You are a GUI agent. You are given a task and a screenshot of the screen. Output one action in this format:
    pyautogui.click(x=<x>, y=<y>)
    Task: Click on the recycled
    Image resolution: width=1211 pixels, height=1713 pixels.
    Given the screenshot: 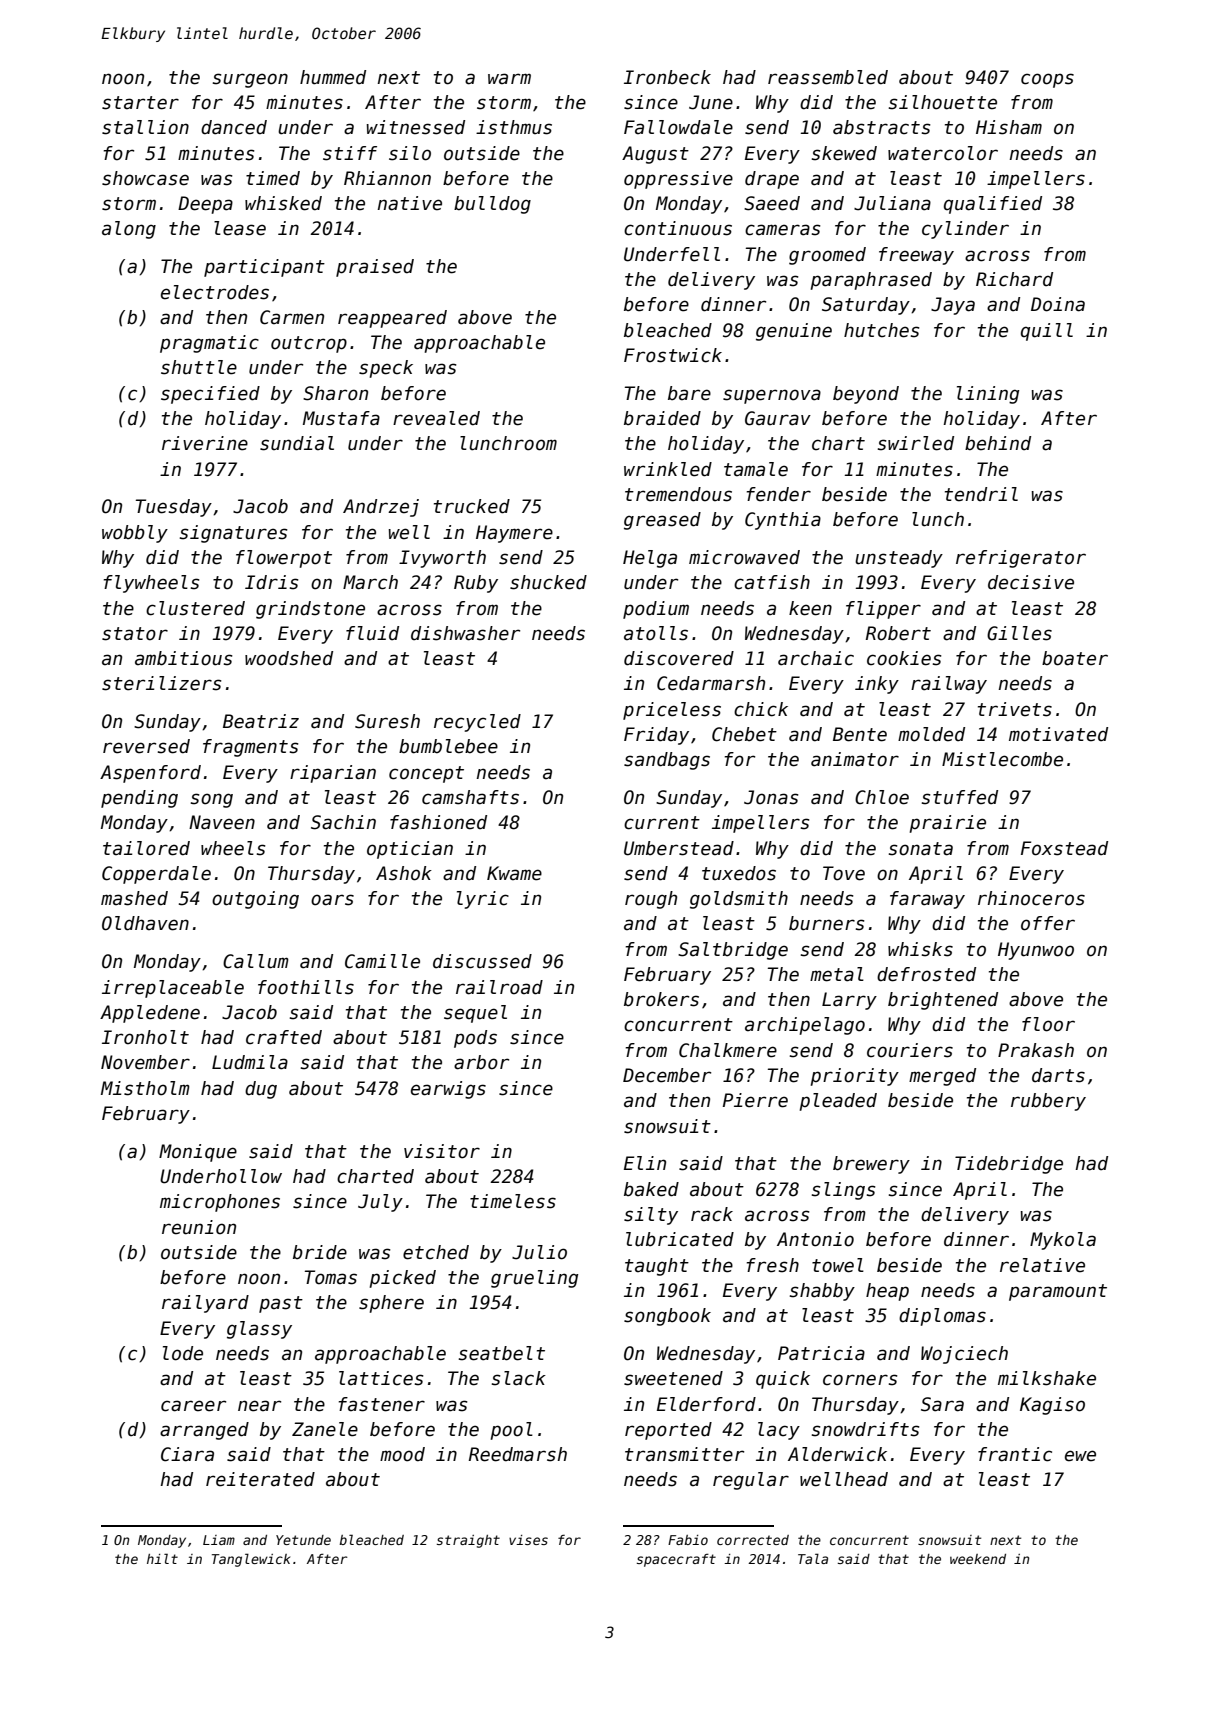 What is the action you would take?
    pyautogui.click(x=477, y=723)
